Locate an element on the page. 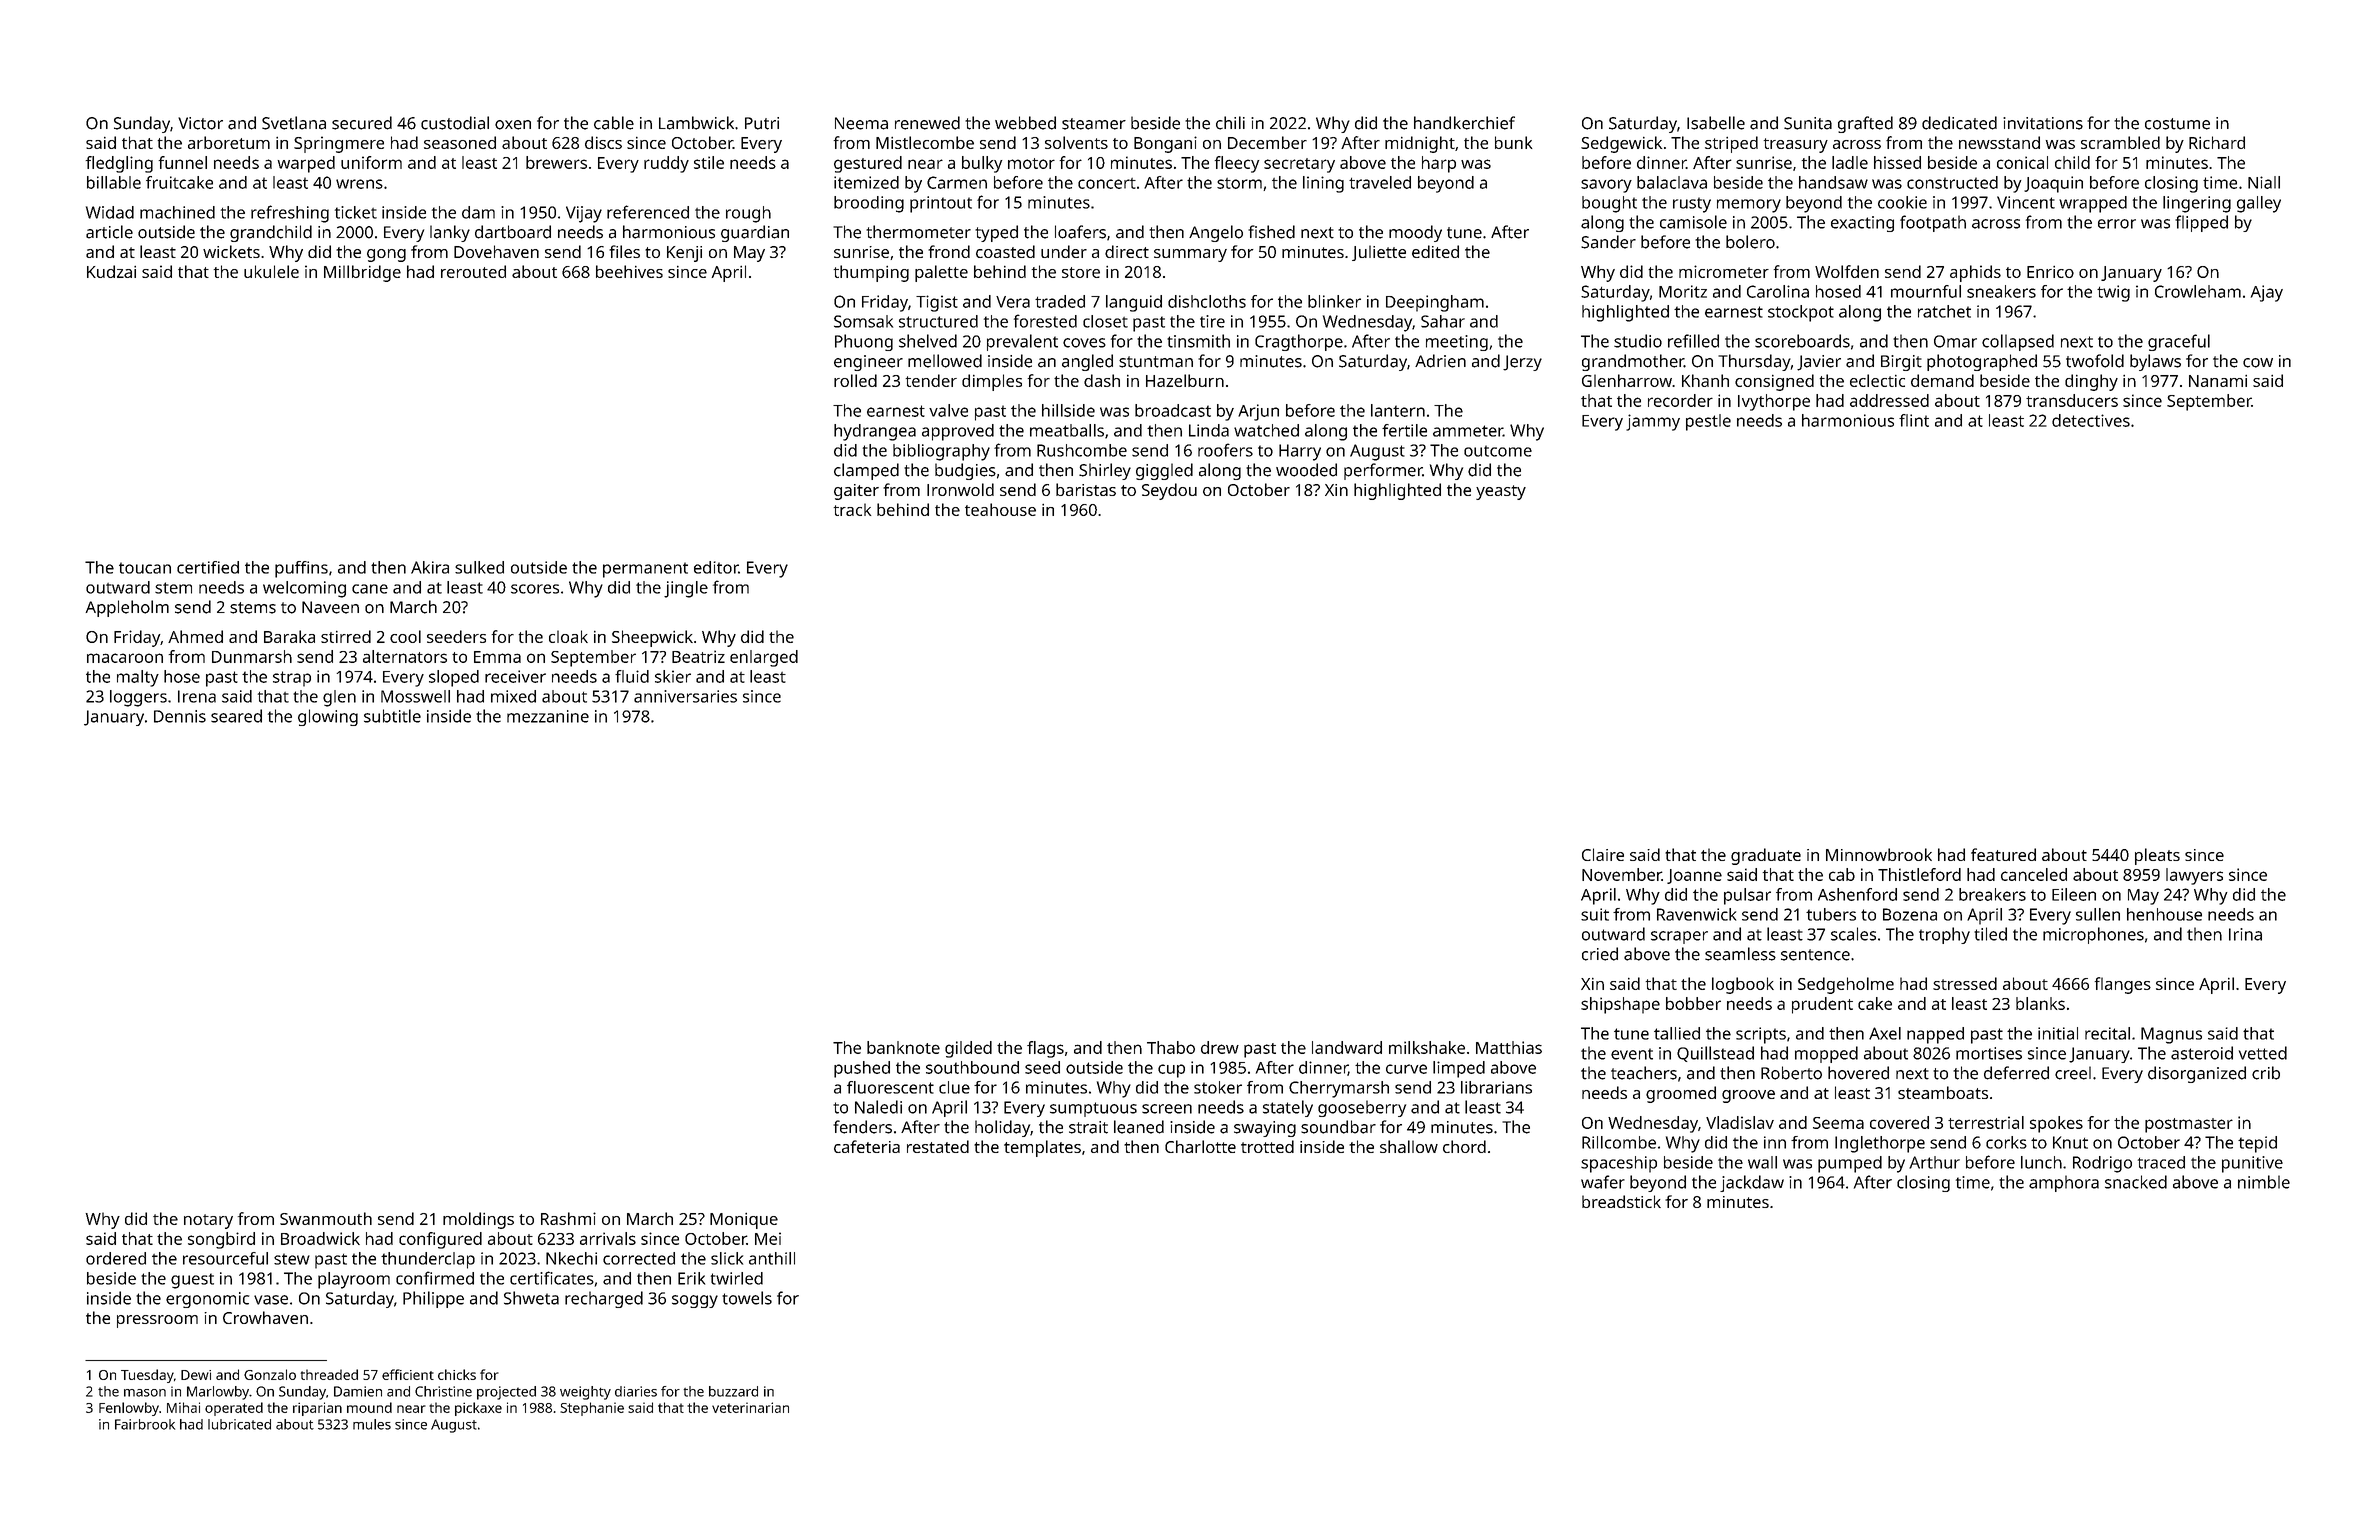 The image size is (2380, 1540). anniversaries is located at coordinates (685, 696).
